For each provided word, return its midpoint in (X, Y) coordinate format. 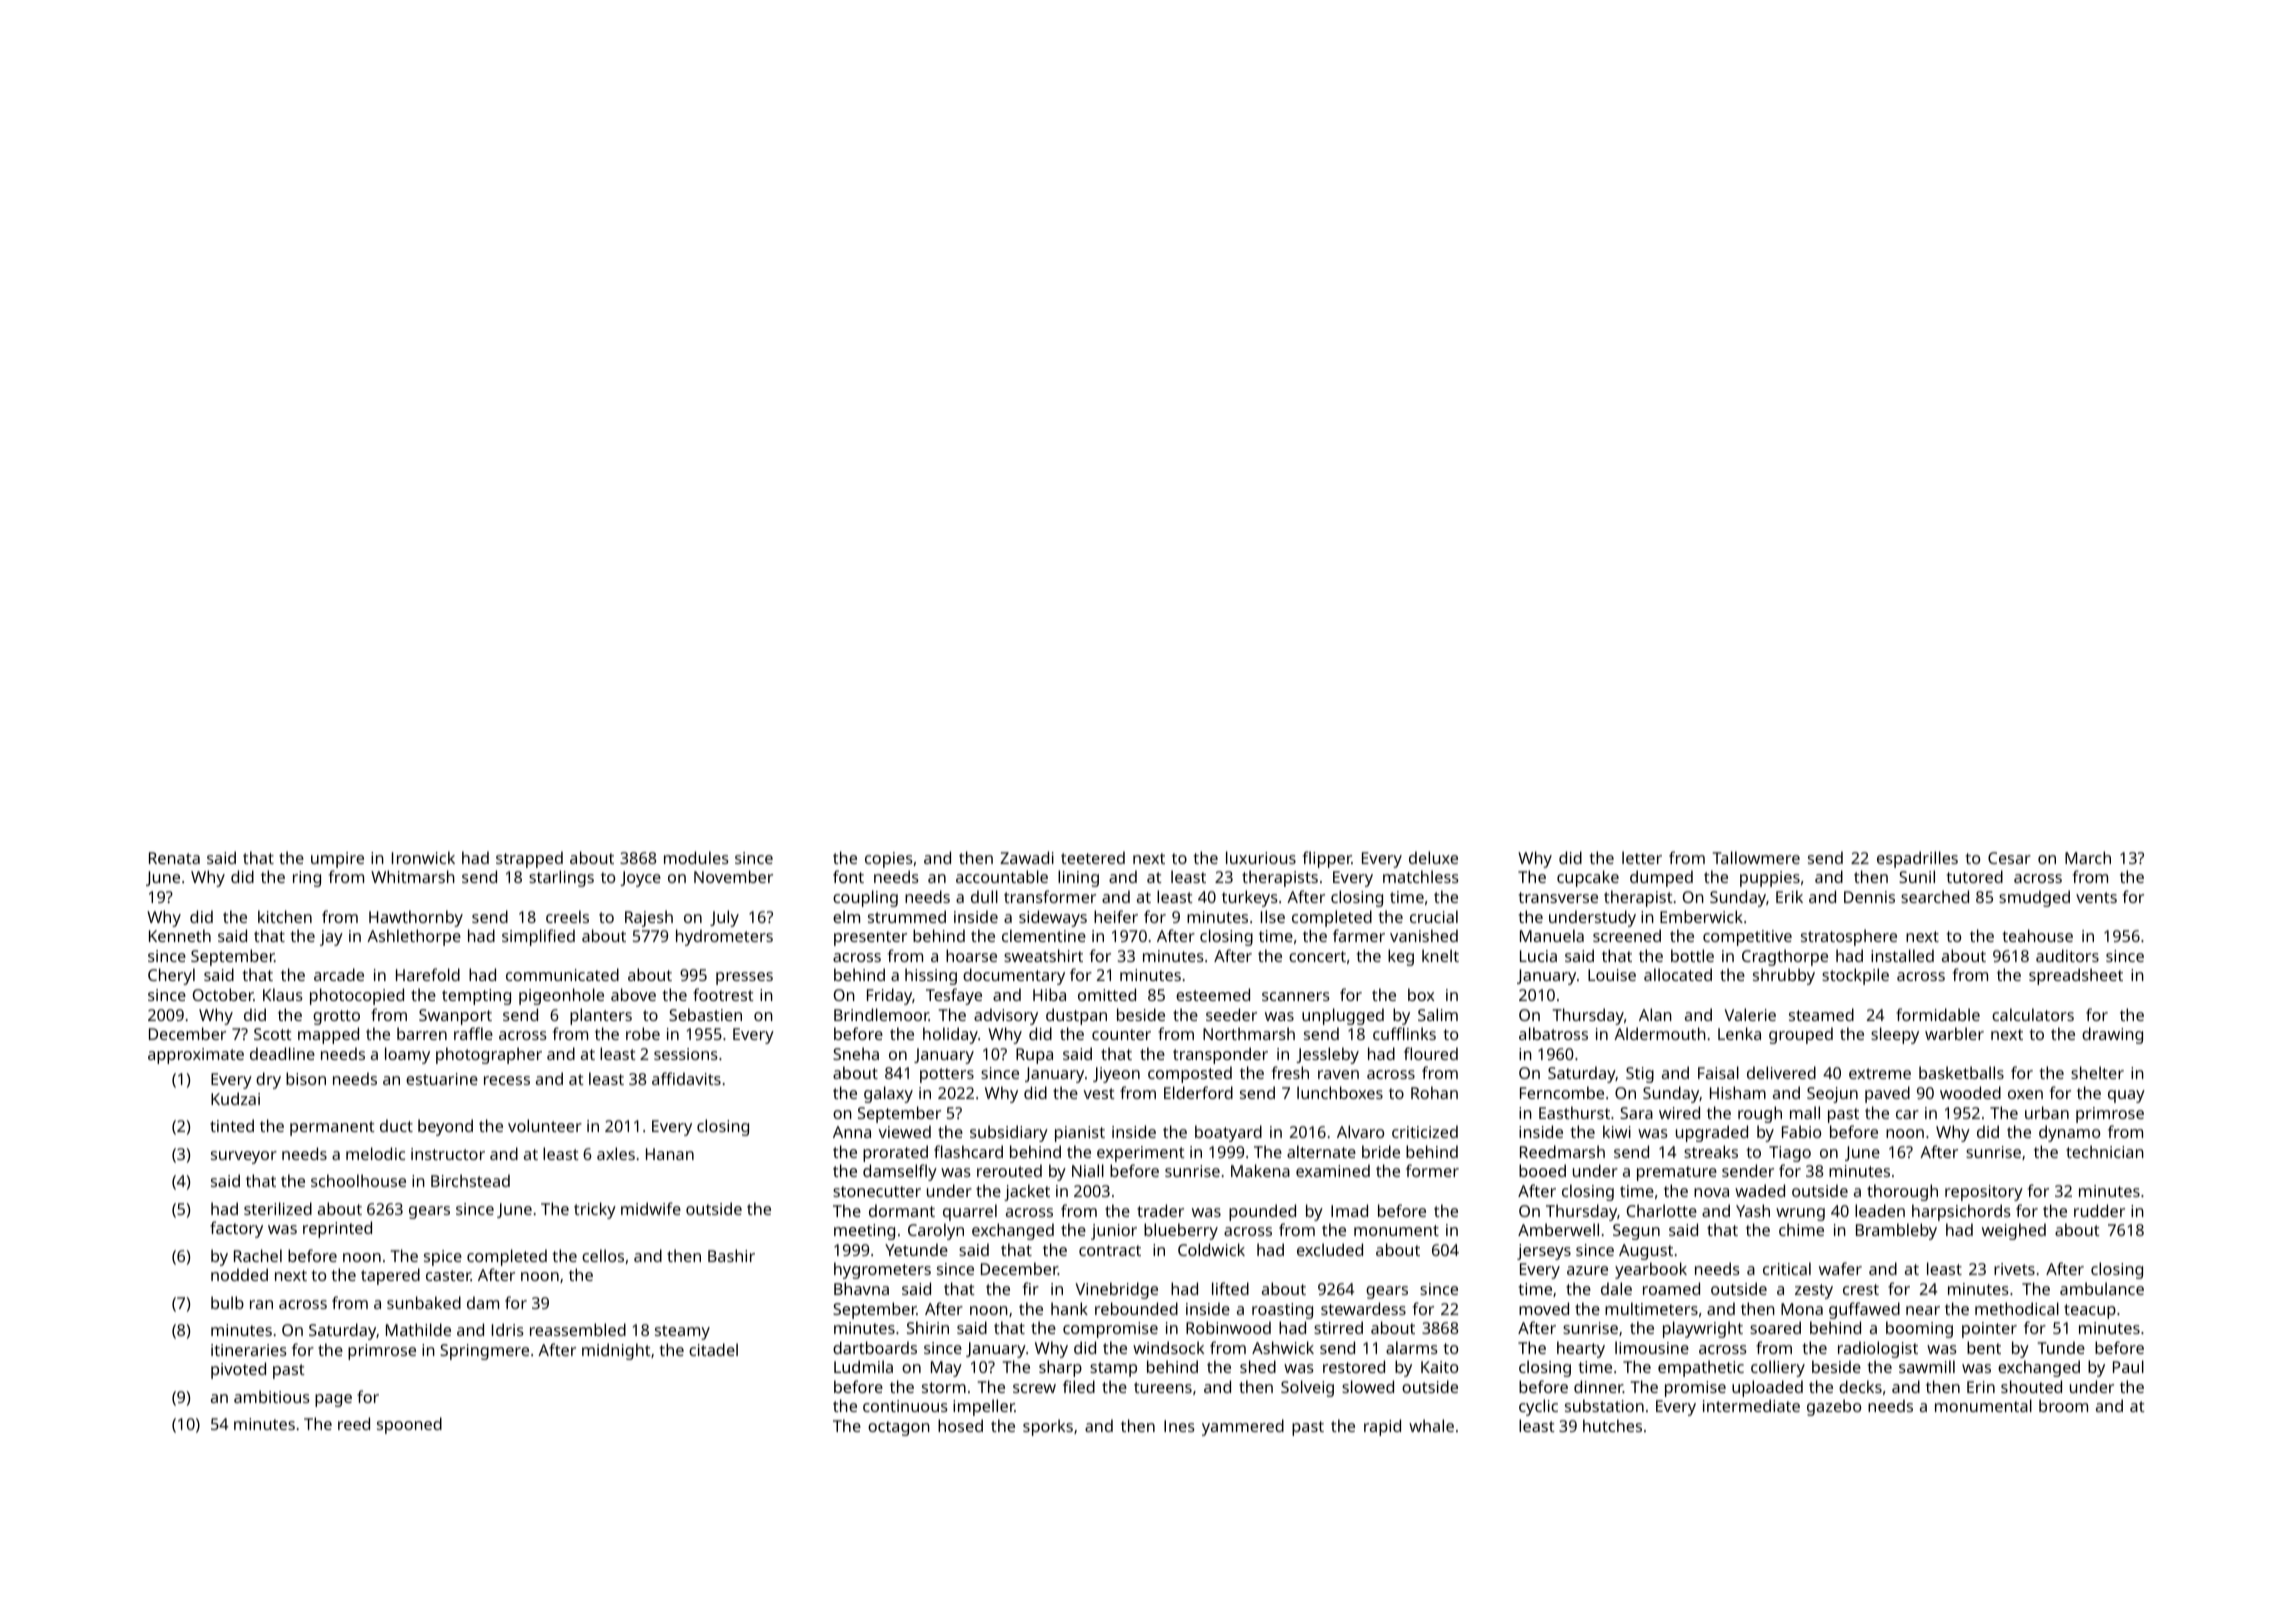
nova (1711, 1192)
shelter (2097, 1072)
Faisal (1718, 1072)
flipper (1327, 859)
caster (448, 1275)
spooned (409, 1425)
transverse (1558, 897)
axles (616, 1153)
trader (1160, 1210)
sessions (686, 1054)
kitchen (285, 916)
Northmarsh (1249, 1033)
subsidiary (1009, 1133)
